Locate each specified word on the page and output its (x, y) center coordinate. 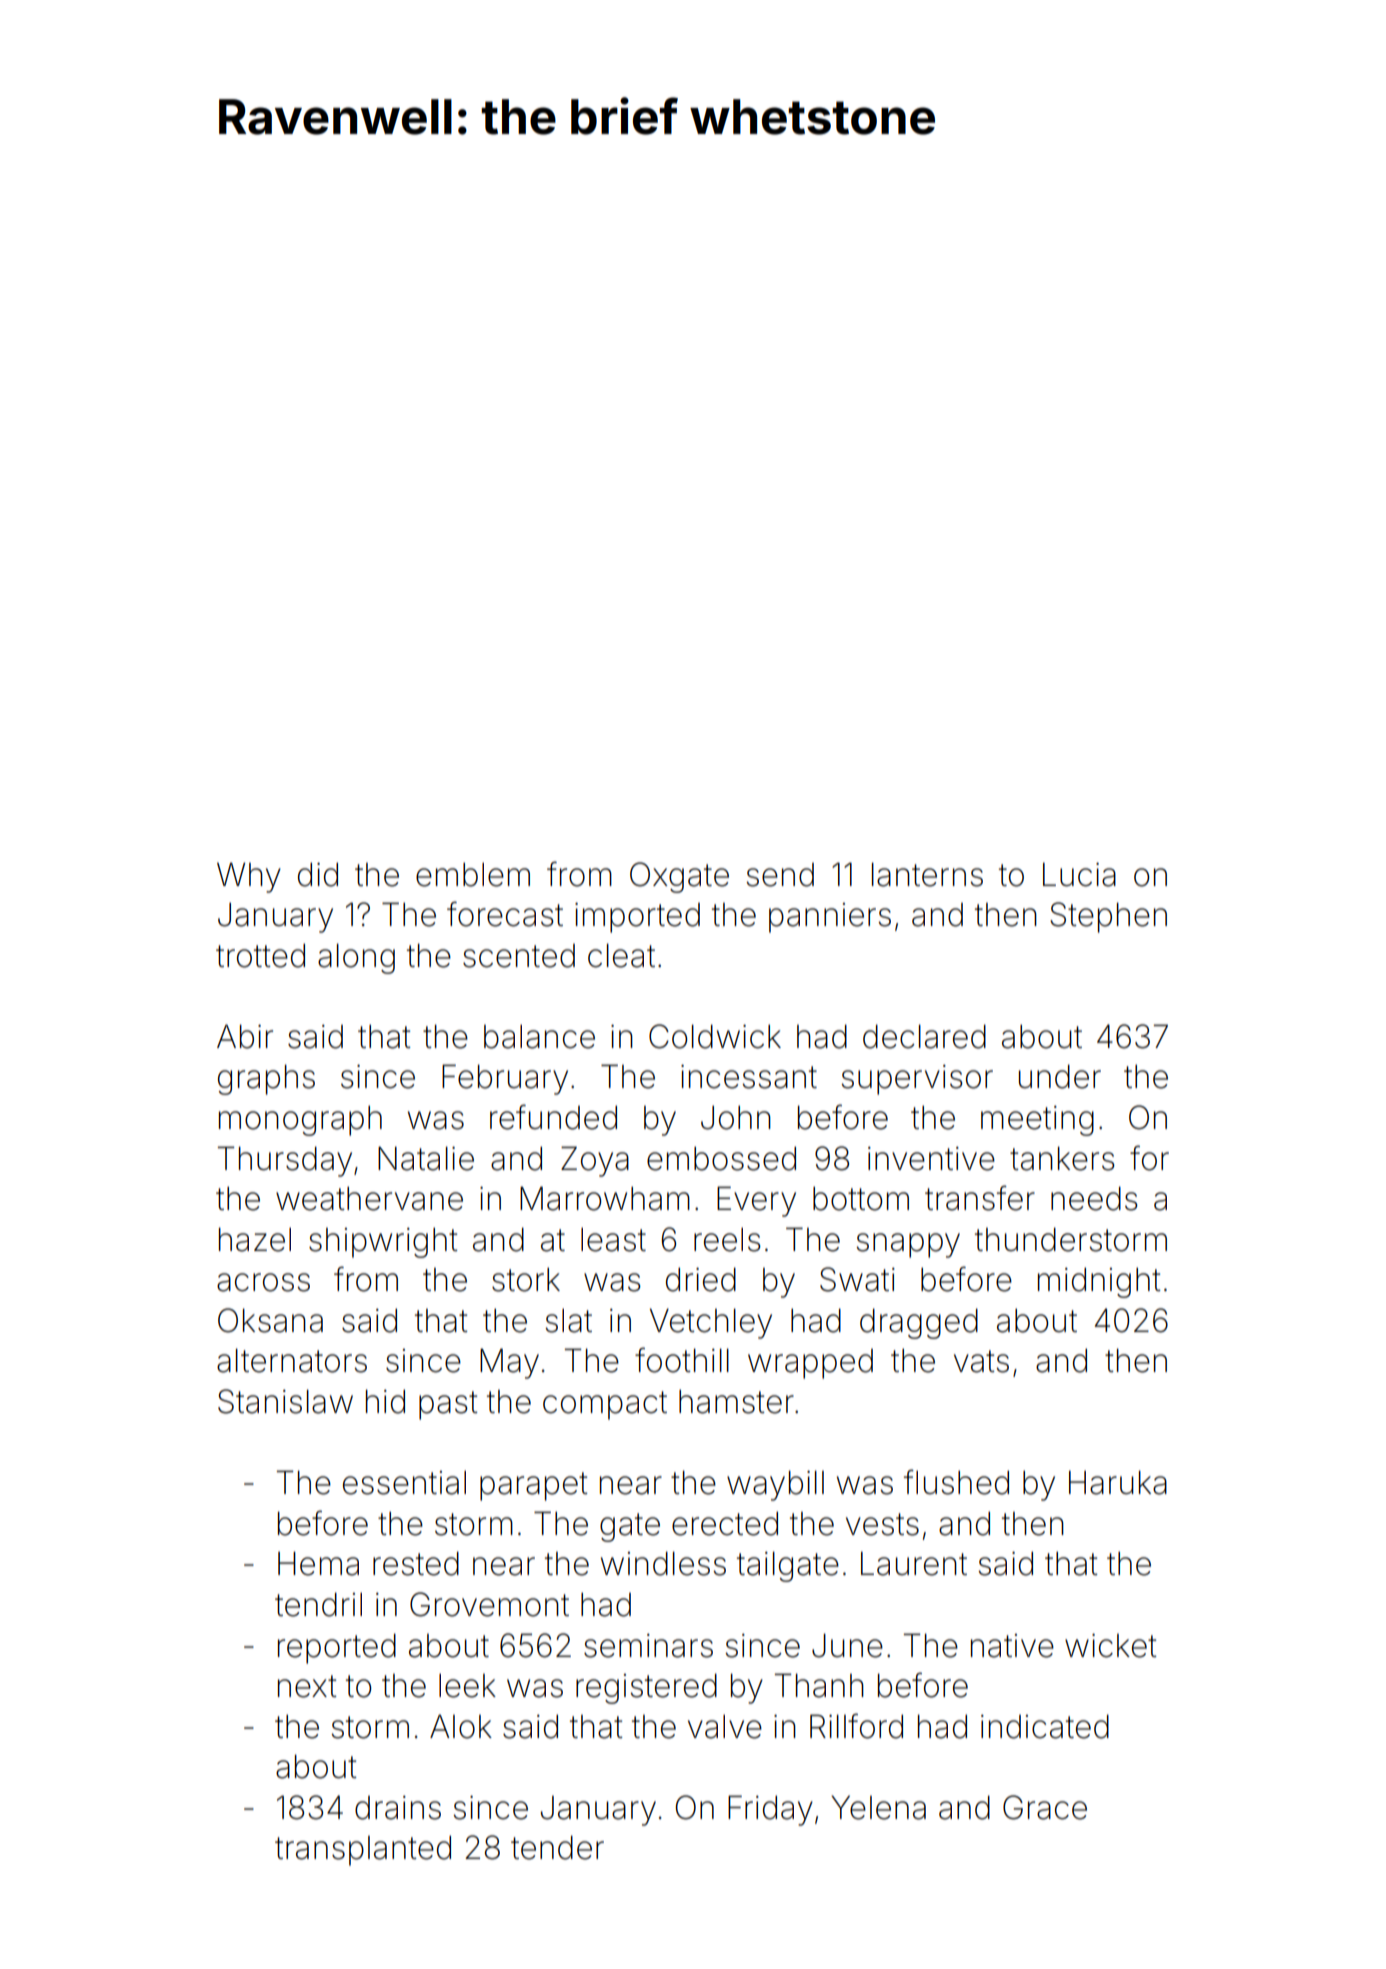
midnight (1099, 1282)
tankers (1062, 1158)
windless (663, 1563)
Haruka (1118, 1482)
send (780, 875)
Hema (318, 1563)
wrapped (810, 1364)
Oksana (270, 1320)
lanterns (927, 874)
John (736, 1118)
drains (398, 1808)
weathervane (369, 1199)
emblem (473, 875)
